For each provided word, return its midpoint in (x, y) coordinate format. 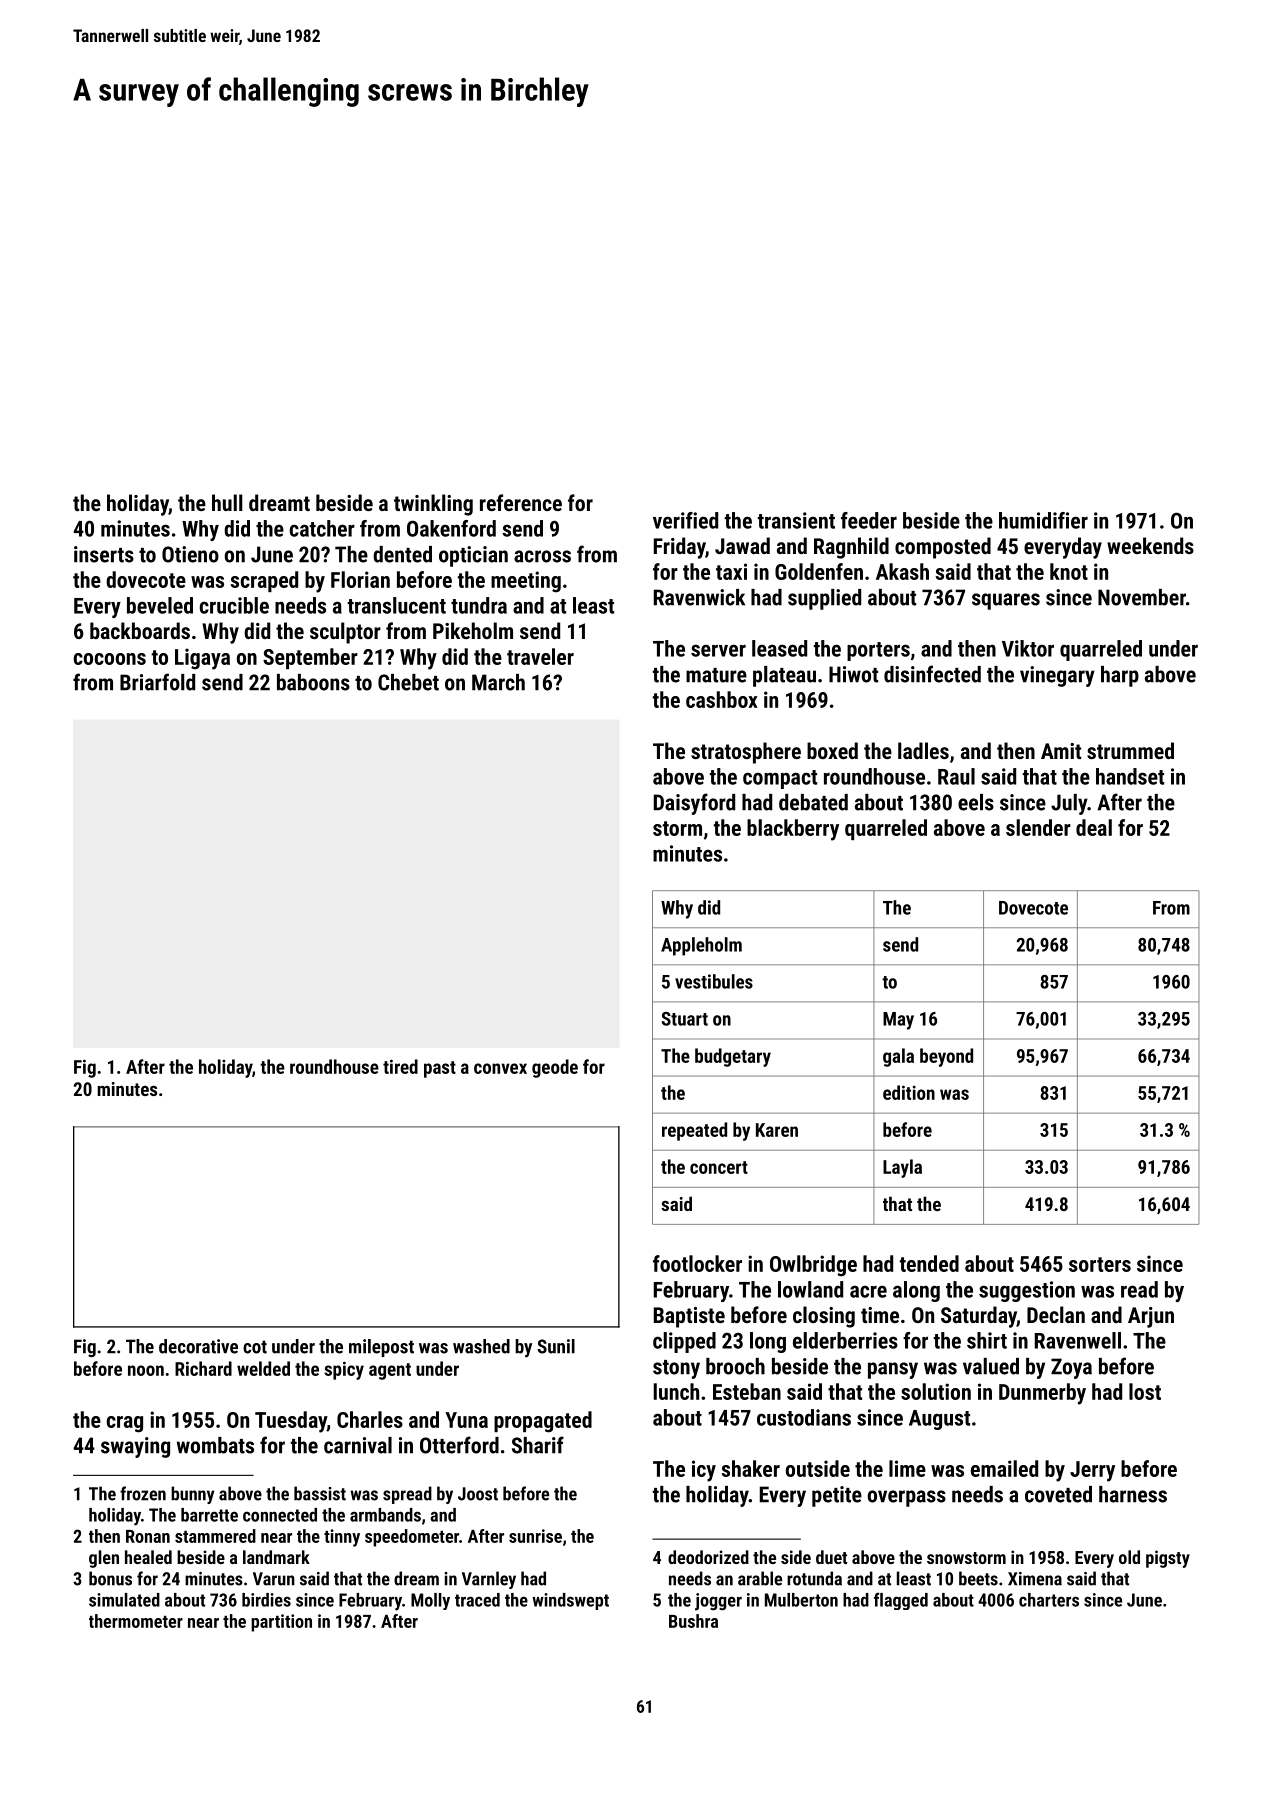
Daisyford (694, 804)
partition (281, 1623)
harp (1120, 676)
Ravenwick (699, 597)
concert (719, 1167)
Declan (1056, 1314)
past (440, 1069)
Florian (360, 579)
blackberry (793, 830)
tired (400, 1066)
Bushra (693, 1621)
